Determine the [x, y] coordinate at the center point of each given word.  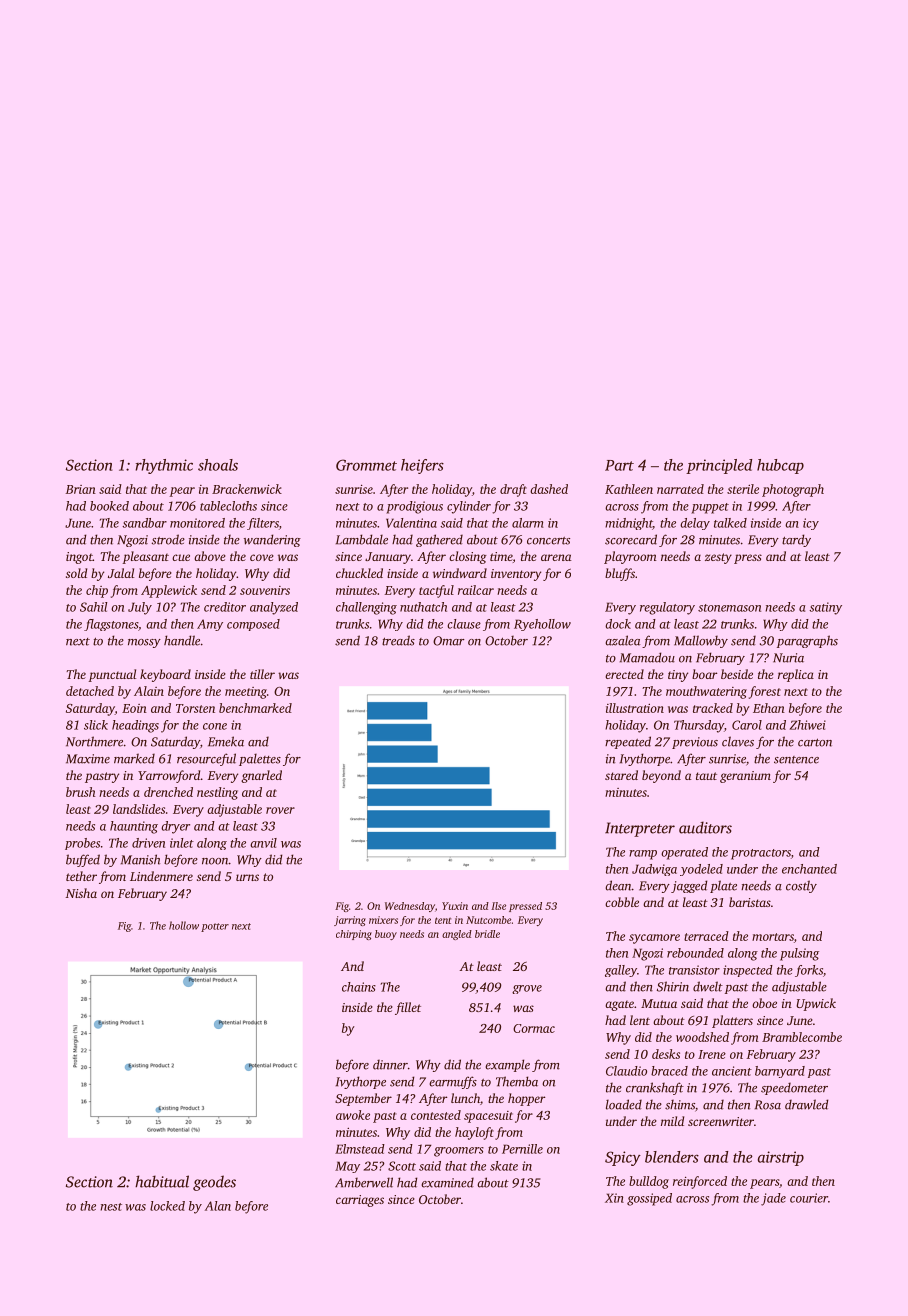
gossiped [649, 1199]
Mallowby [701, 641]
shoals [218, 465]
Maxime [88, 759]
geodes [214, 1183]
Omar [449, 641]
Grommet [366, 465]
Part [619, 465]
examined [447, 1182]
